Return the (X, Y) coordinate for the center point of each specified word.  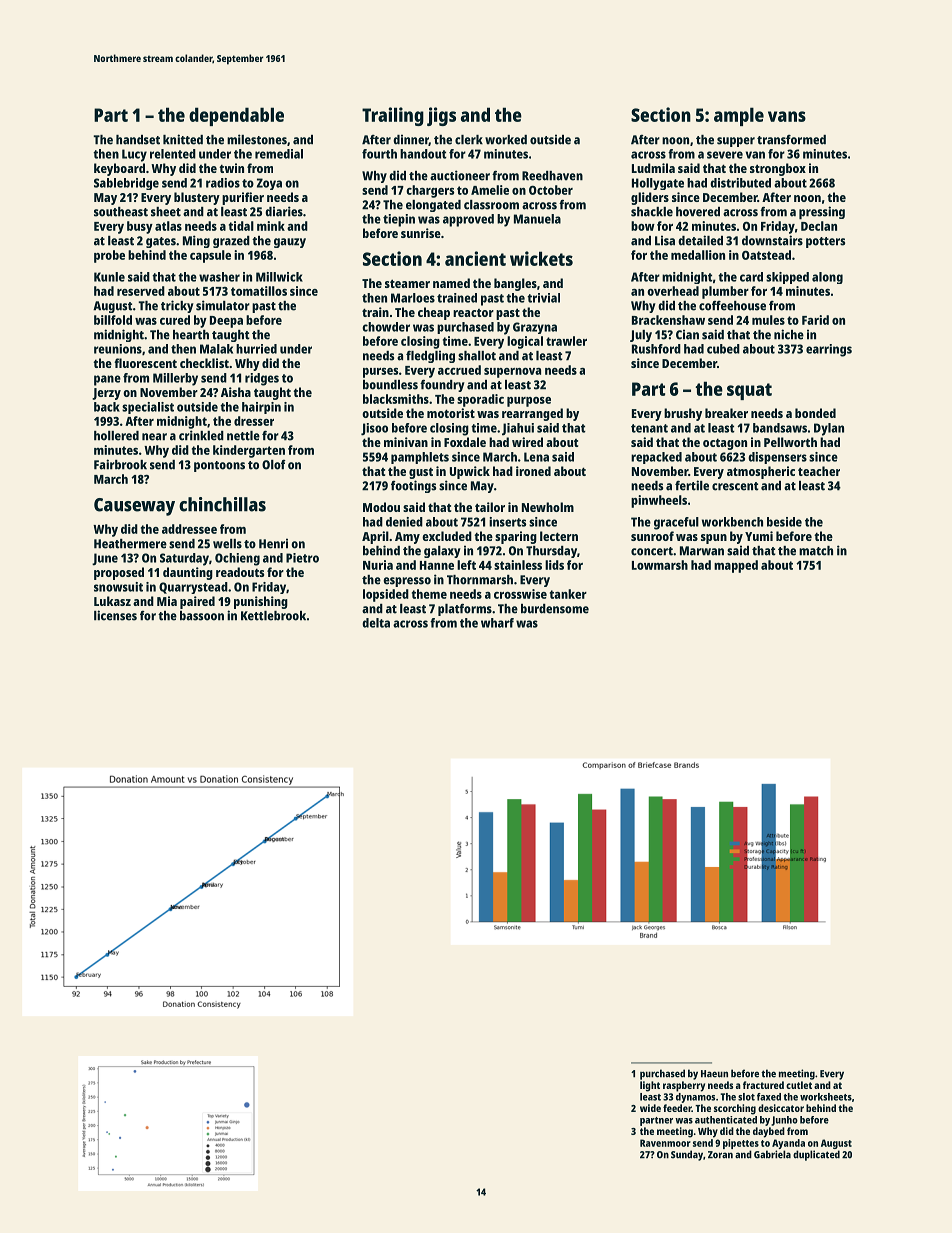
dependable (236, 116)
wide (650, 1108)
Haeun (714, 1074)
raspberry (684, 1086)
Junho (784, 1121)
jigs (441, 116)
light (650, 1086)
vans (787, 116)
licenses (115, 615)
